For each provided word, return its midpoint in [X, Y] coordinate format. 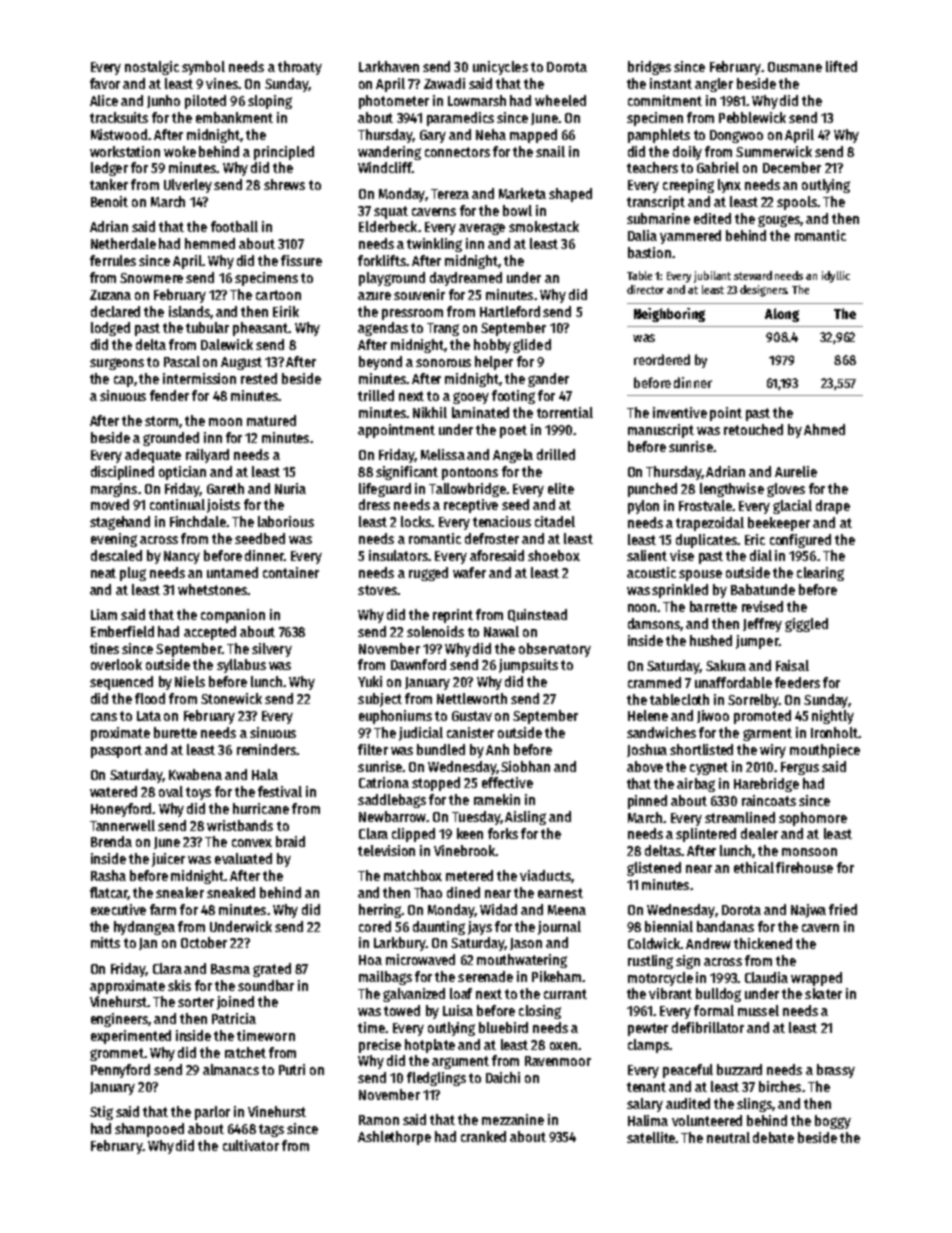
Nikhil [430, 412]
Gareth [225, 488]
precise [380, 1046]
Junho [163, 101]
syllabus [241, 666]
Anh [497, 749]
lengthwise [732, 490]
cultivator [251, 1145]
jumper [757, 642]
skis [179, 985]
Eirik [286, 311]
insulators [398, 555]
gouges [779, 221]
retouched [753, 429]
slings [755, 1105]
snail [550, 151]
